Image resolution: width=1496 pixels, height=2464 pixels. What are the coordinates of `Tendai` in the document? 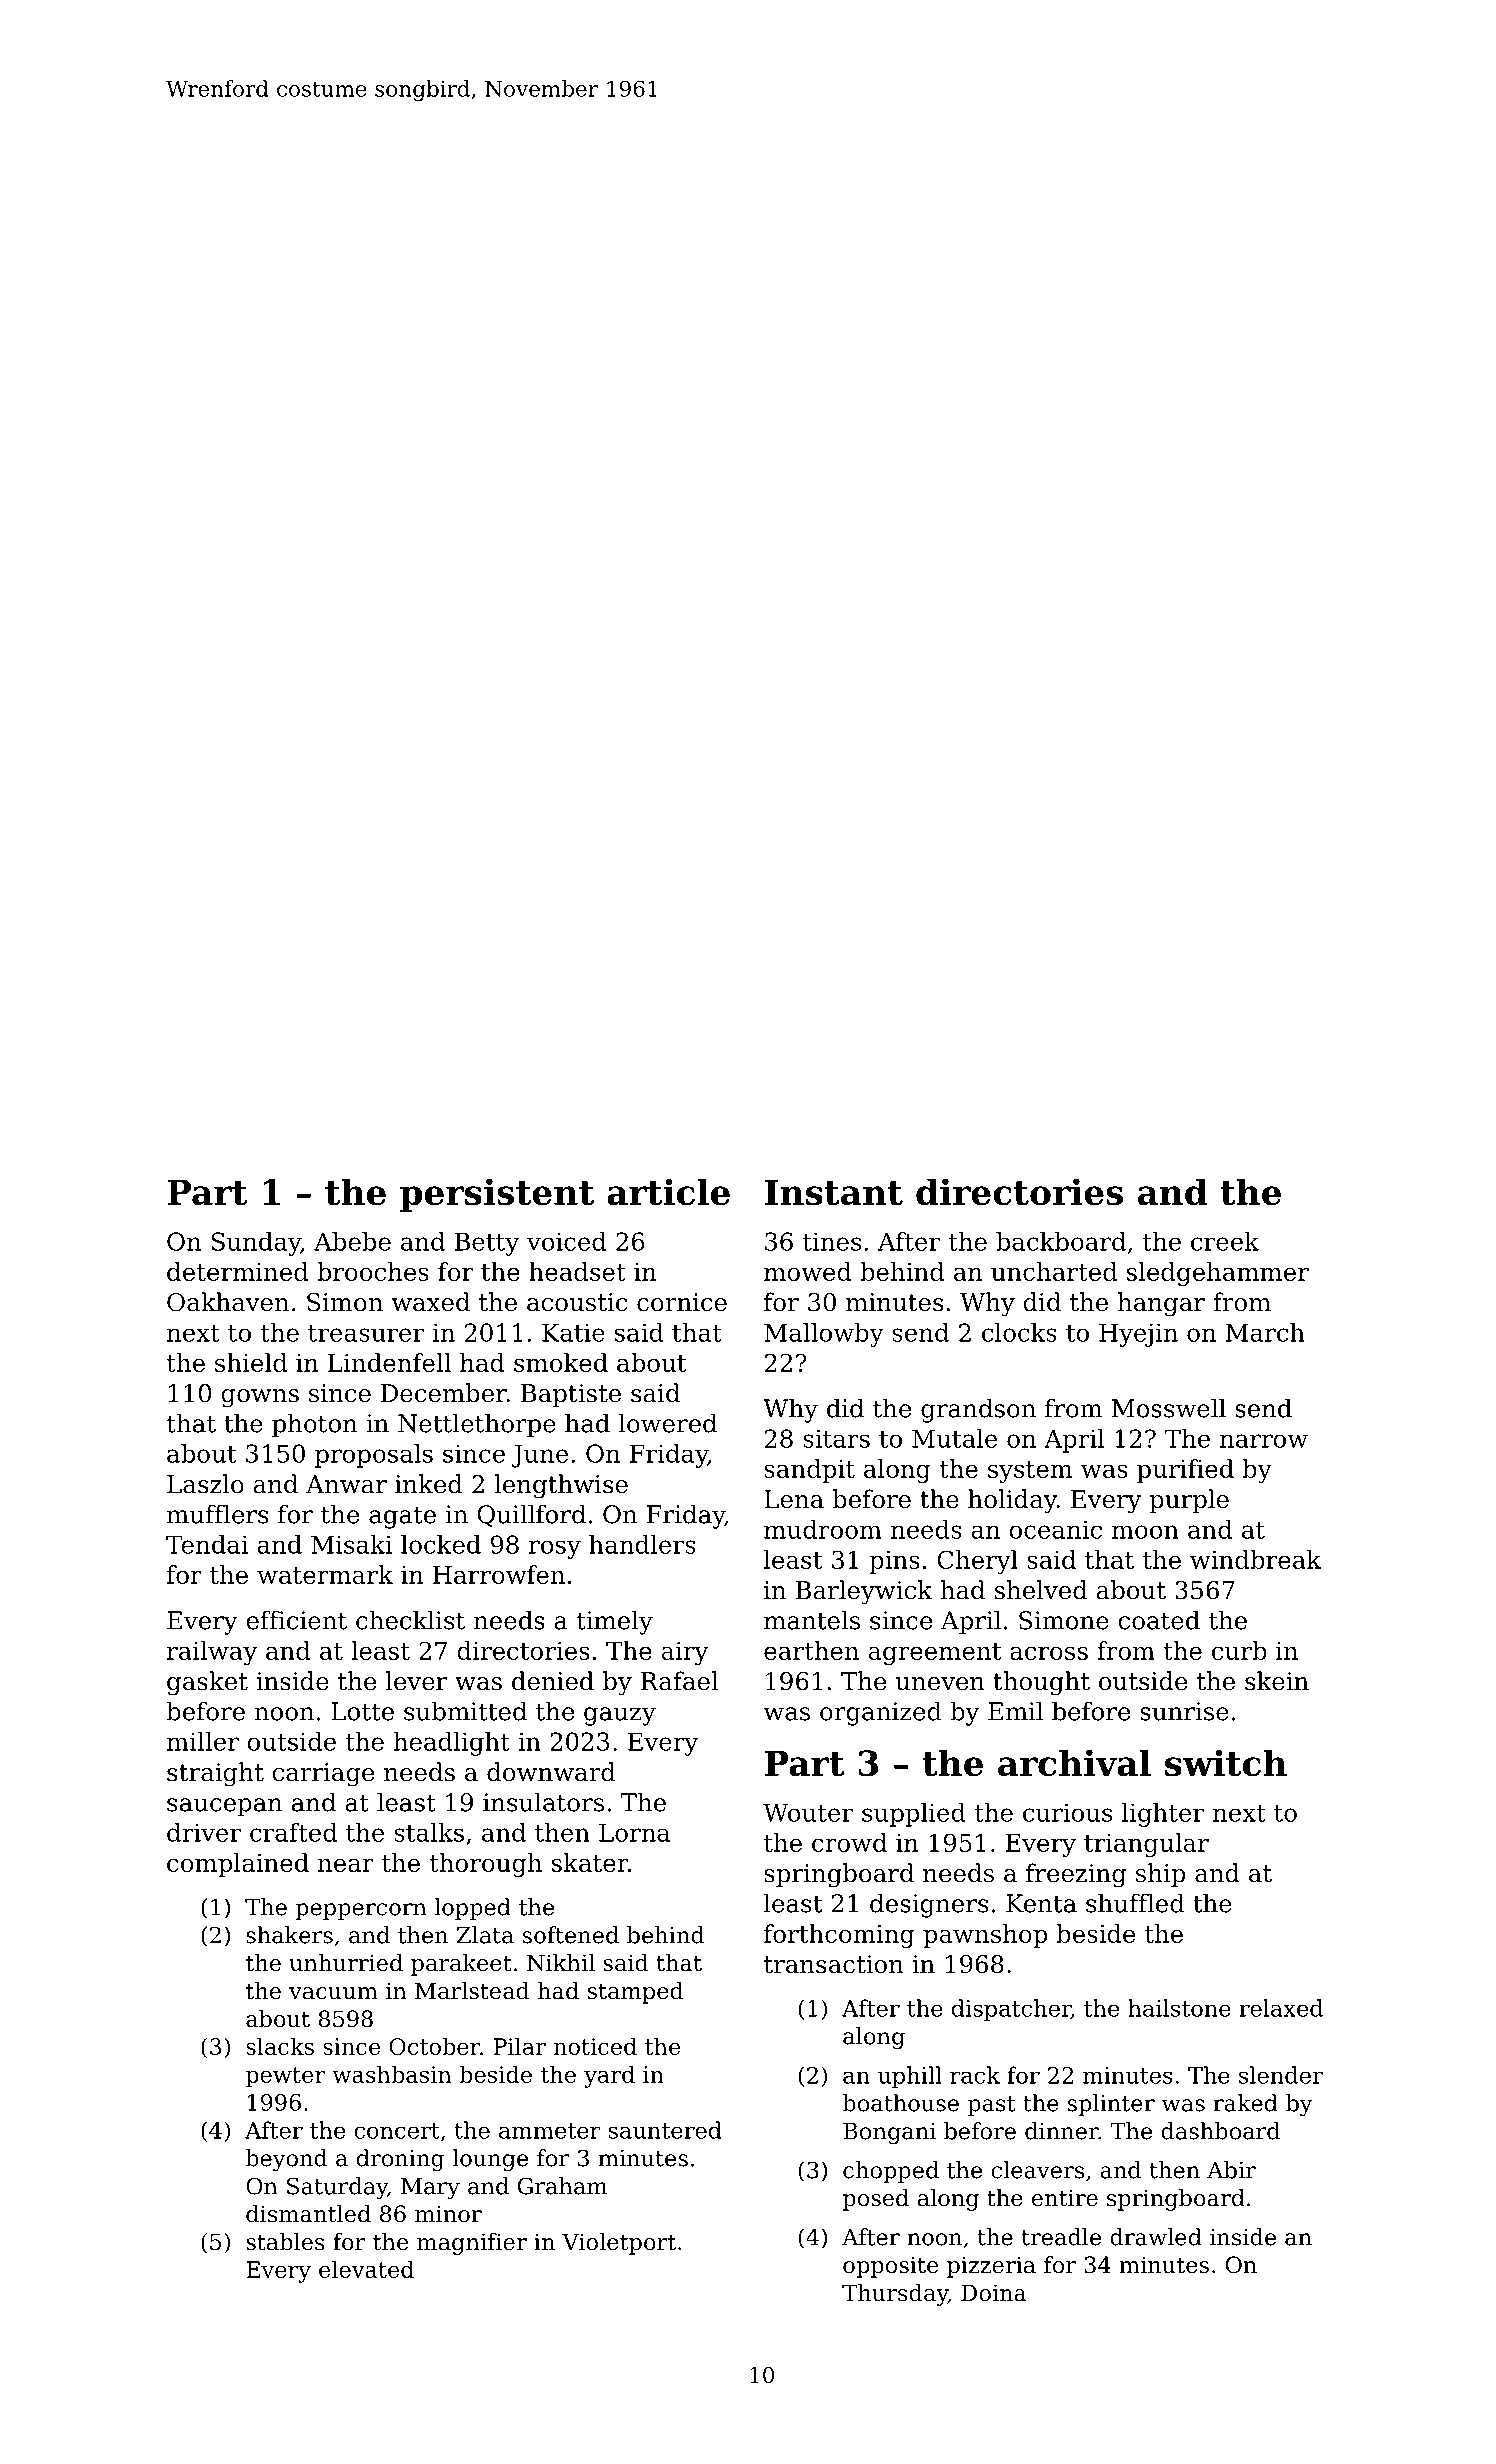 It's located at (207, 1544).
